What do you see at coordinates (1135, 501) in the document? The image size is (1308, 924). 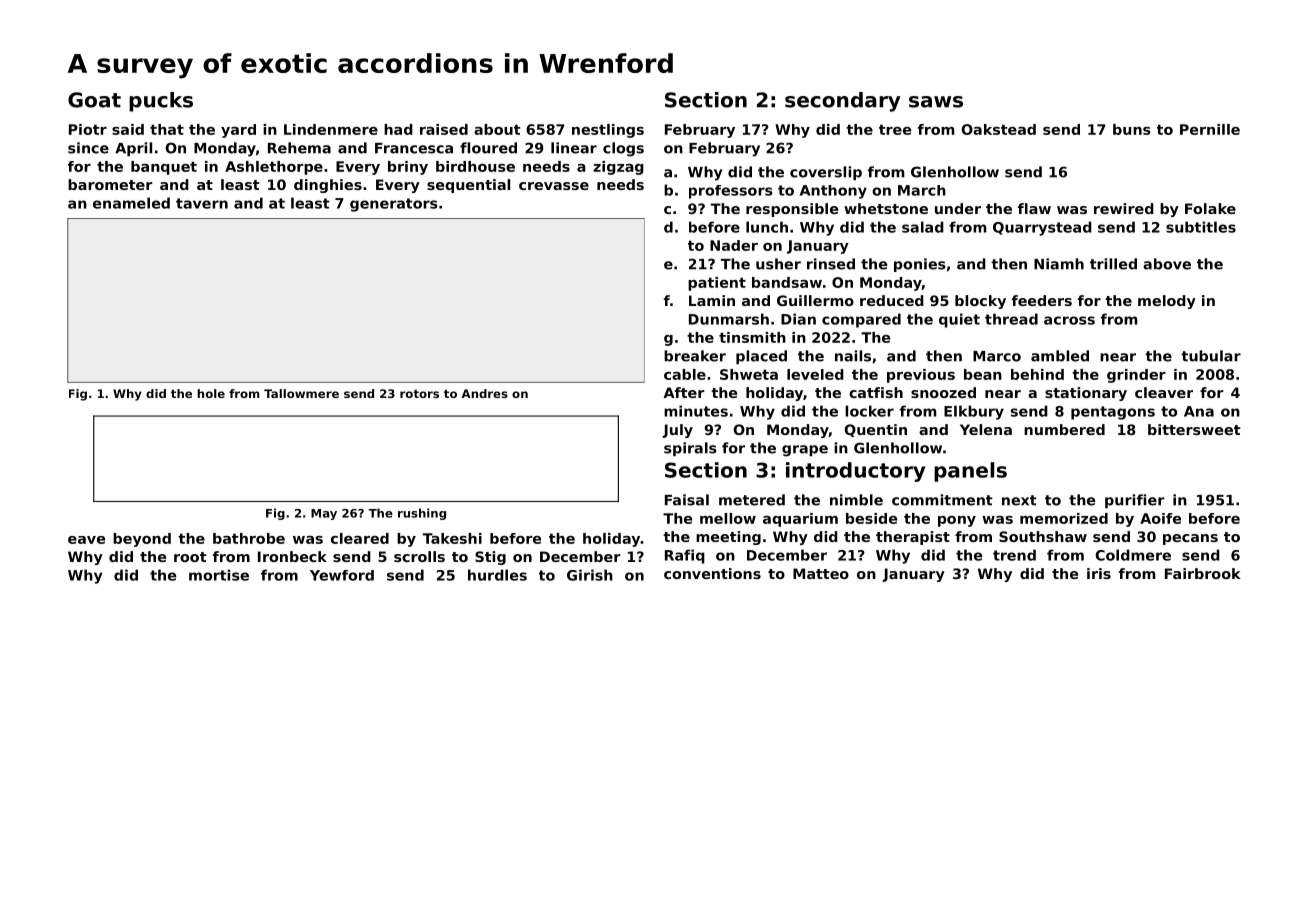 I see `purifier` at bounding box center [1135, 501].
